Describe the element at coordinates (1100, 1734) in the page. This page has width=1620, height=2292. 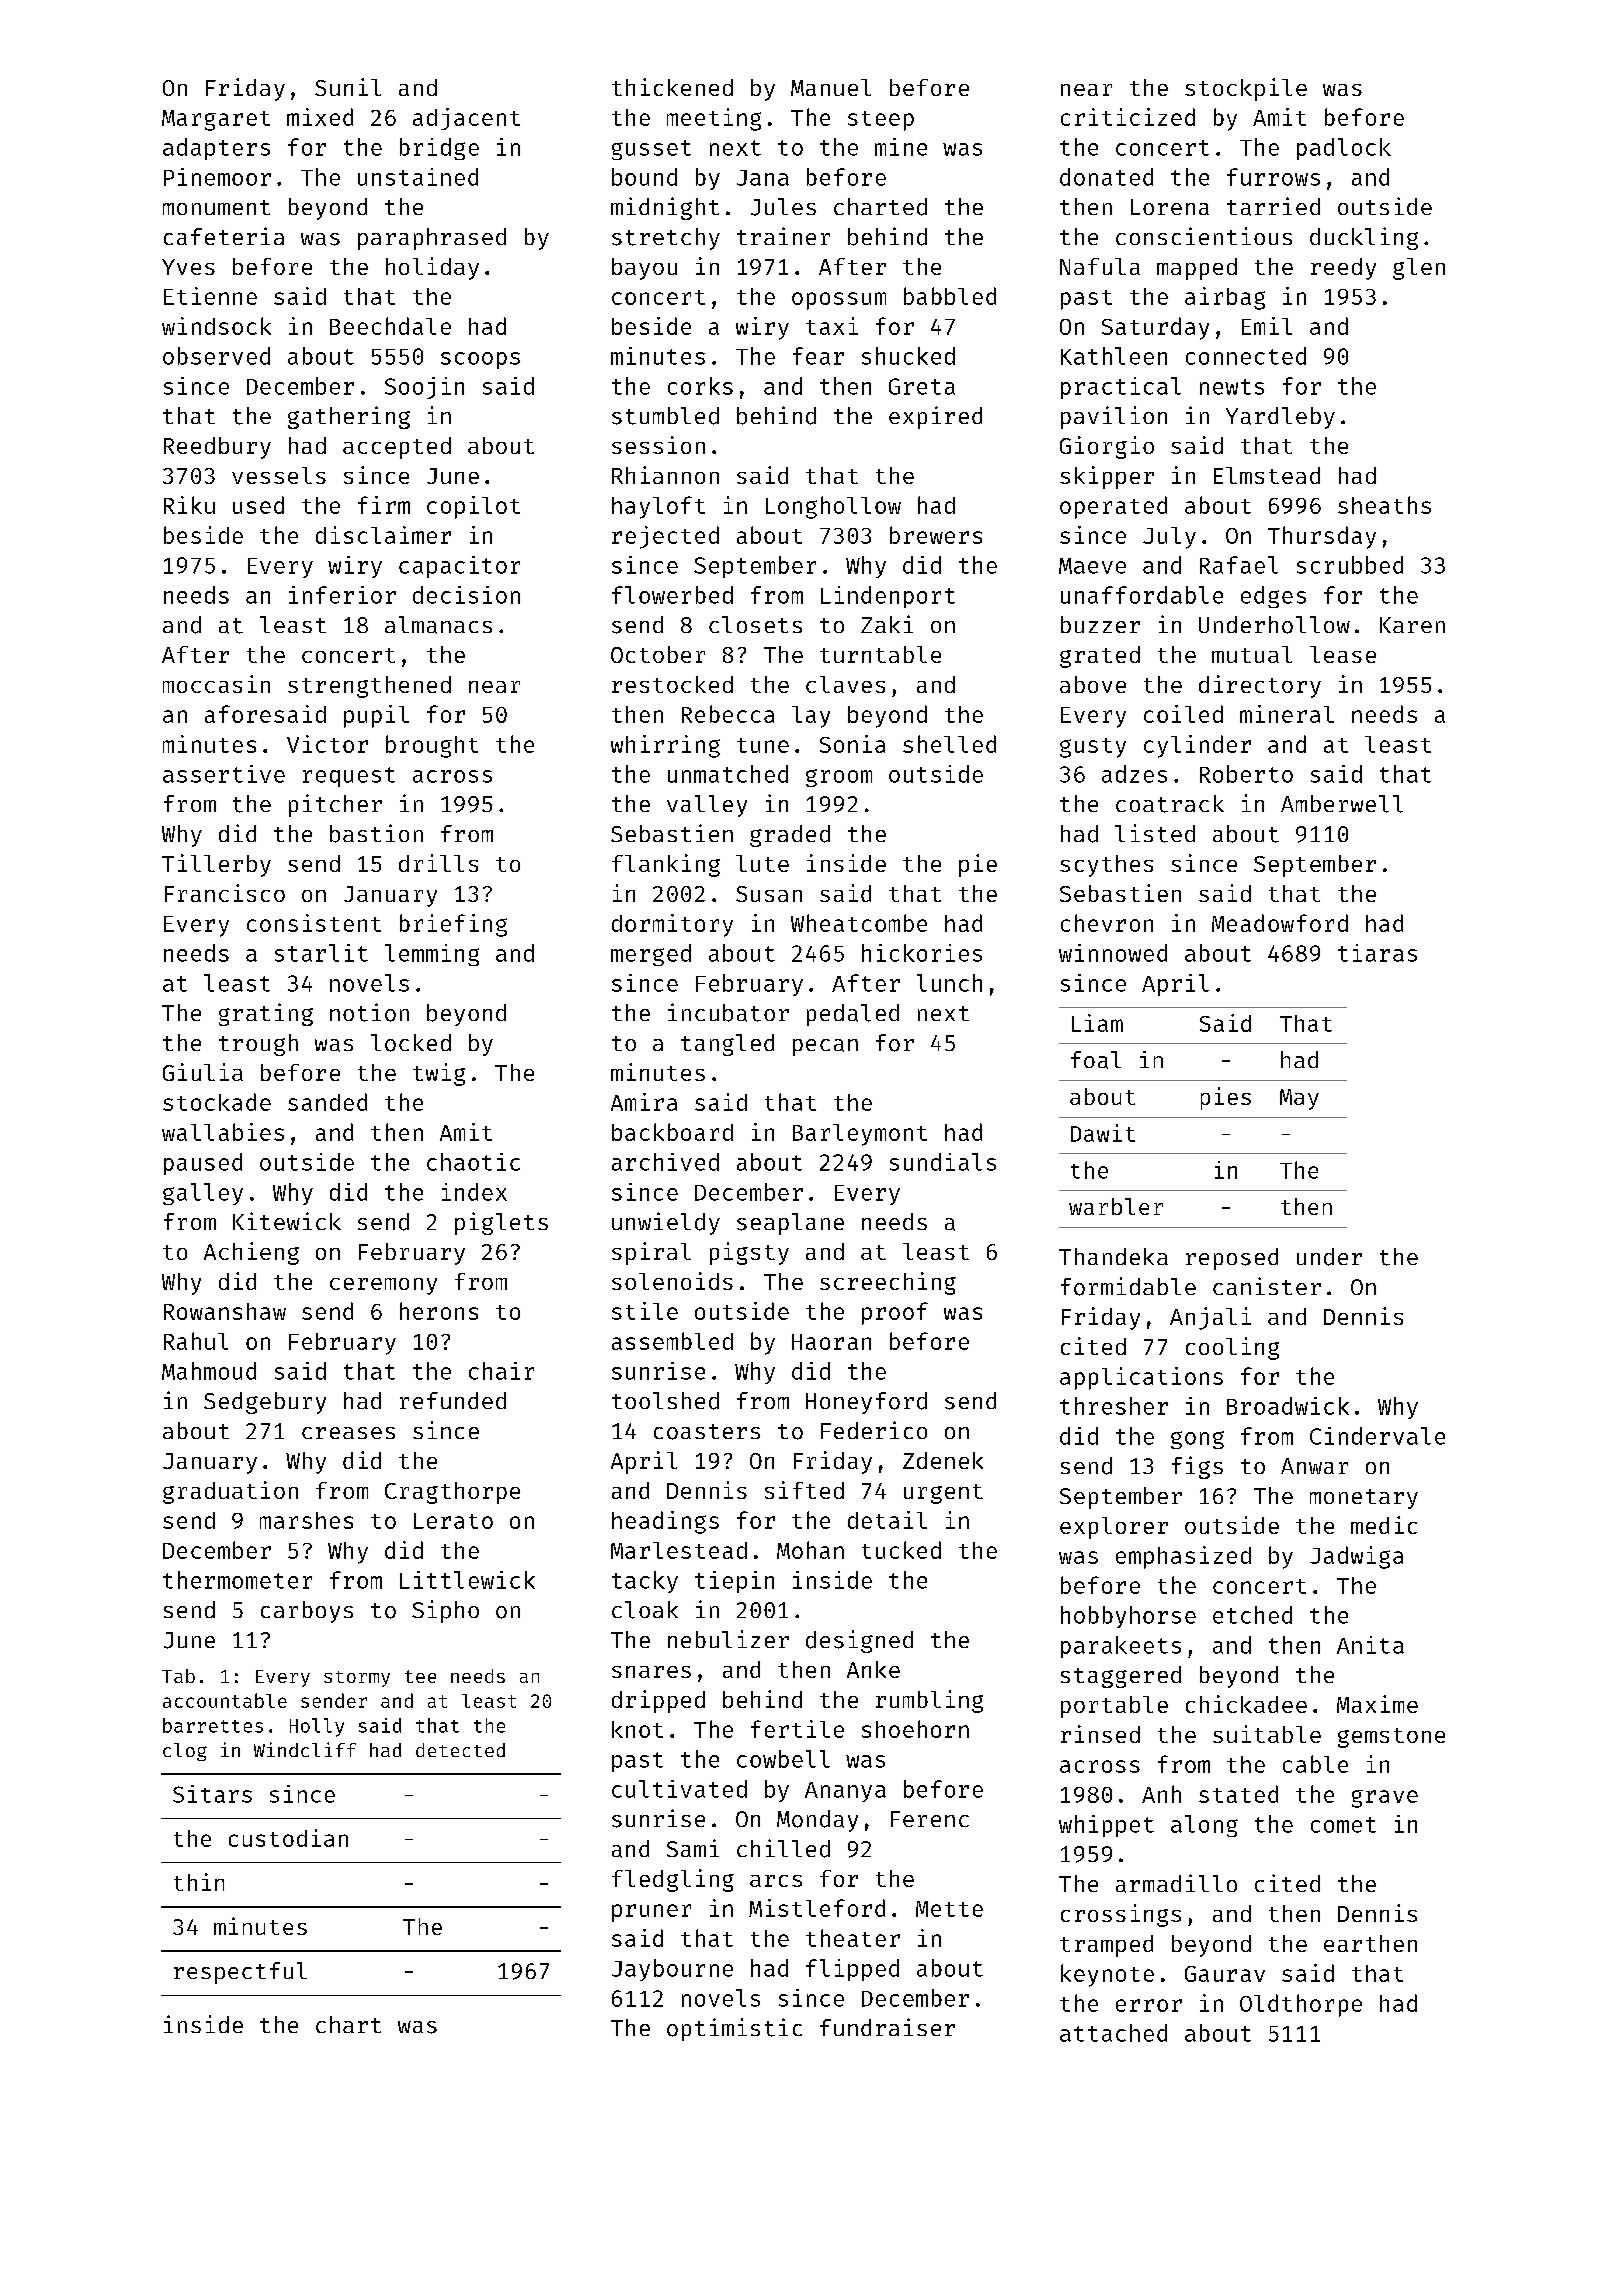
I see `rinsed` at that location.
